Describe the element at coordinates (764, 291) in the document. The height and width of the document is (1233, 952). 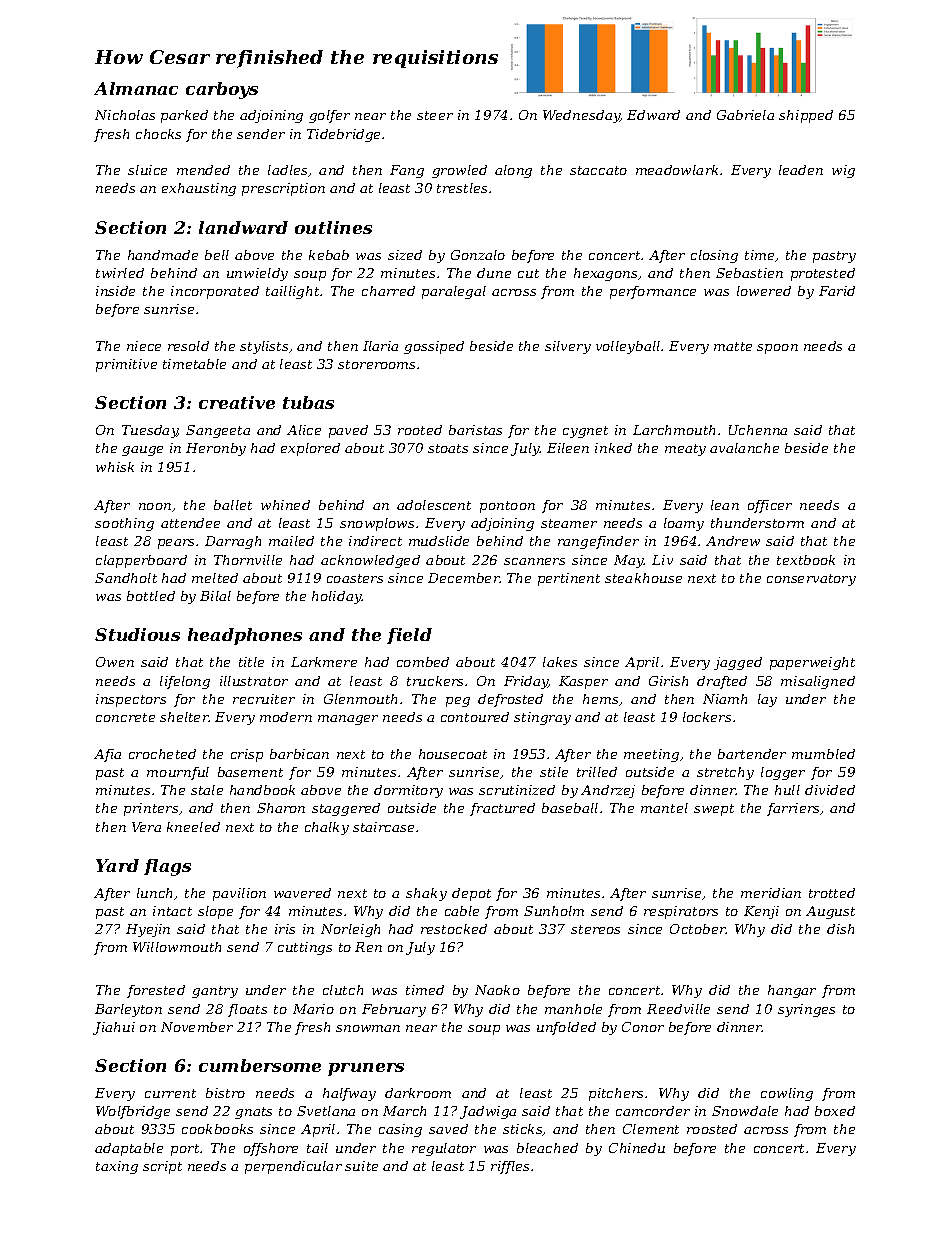
I see `lowered` at that location.
